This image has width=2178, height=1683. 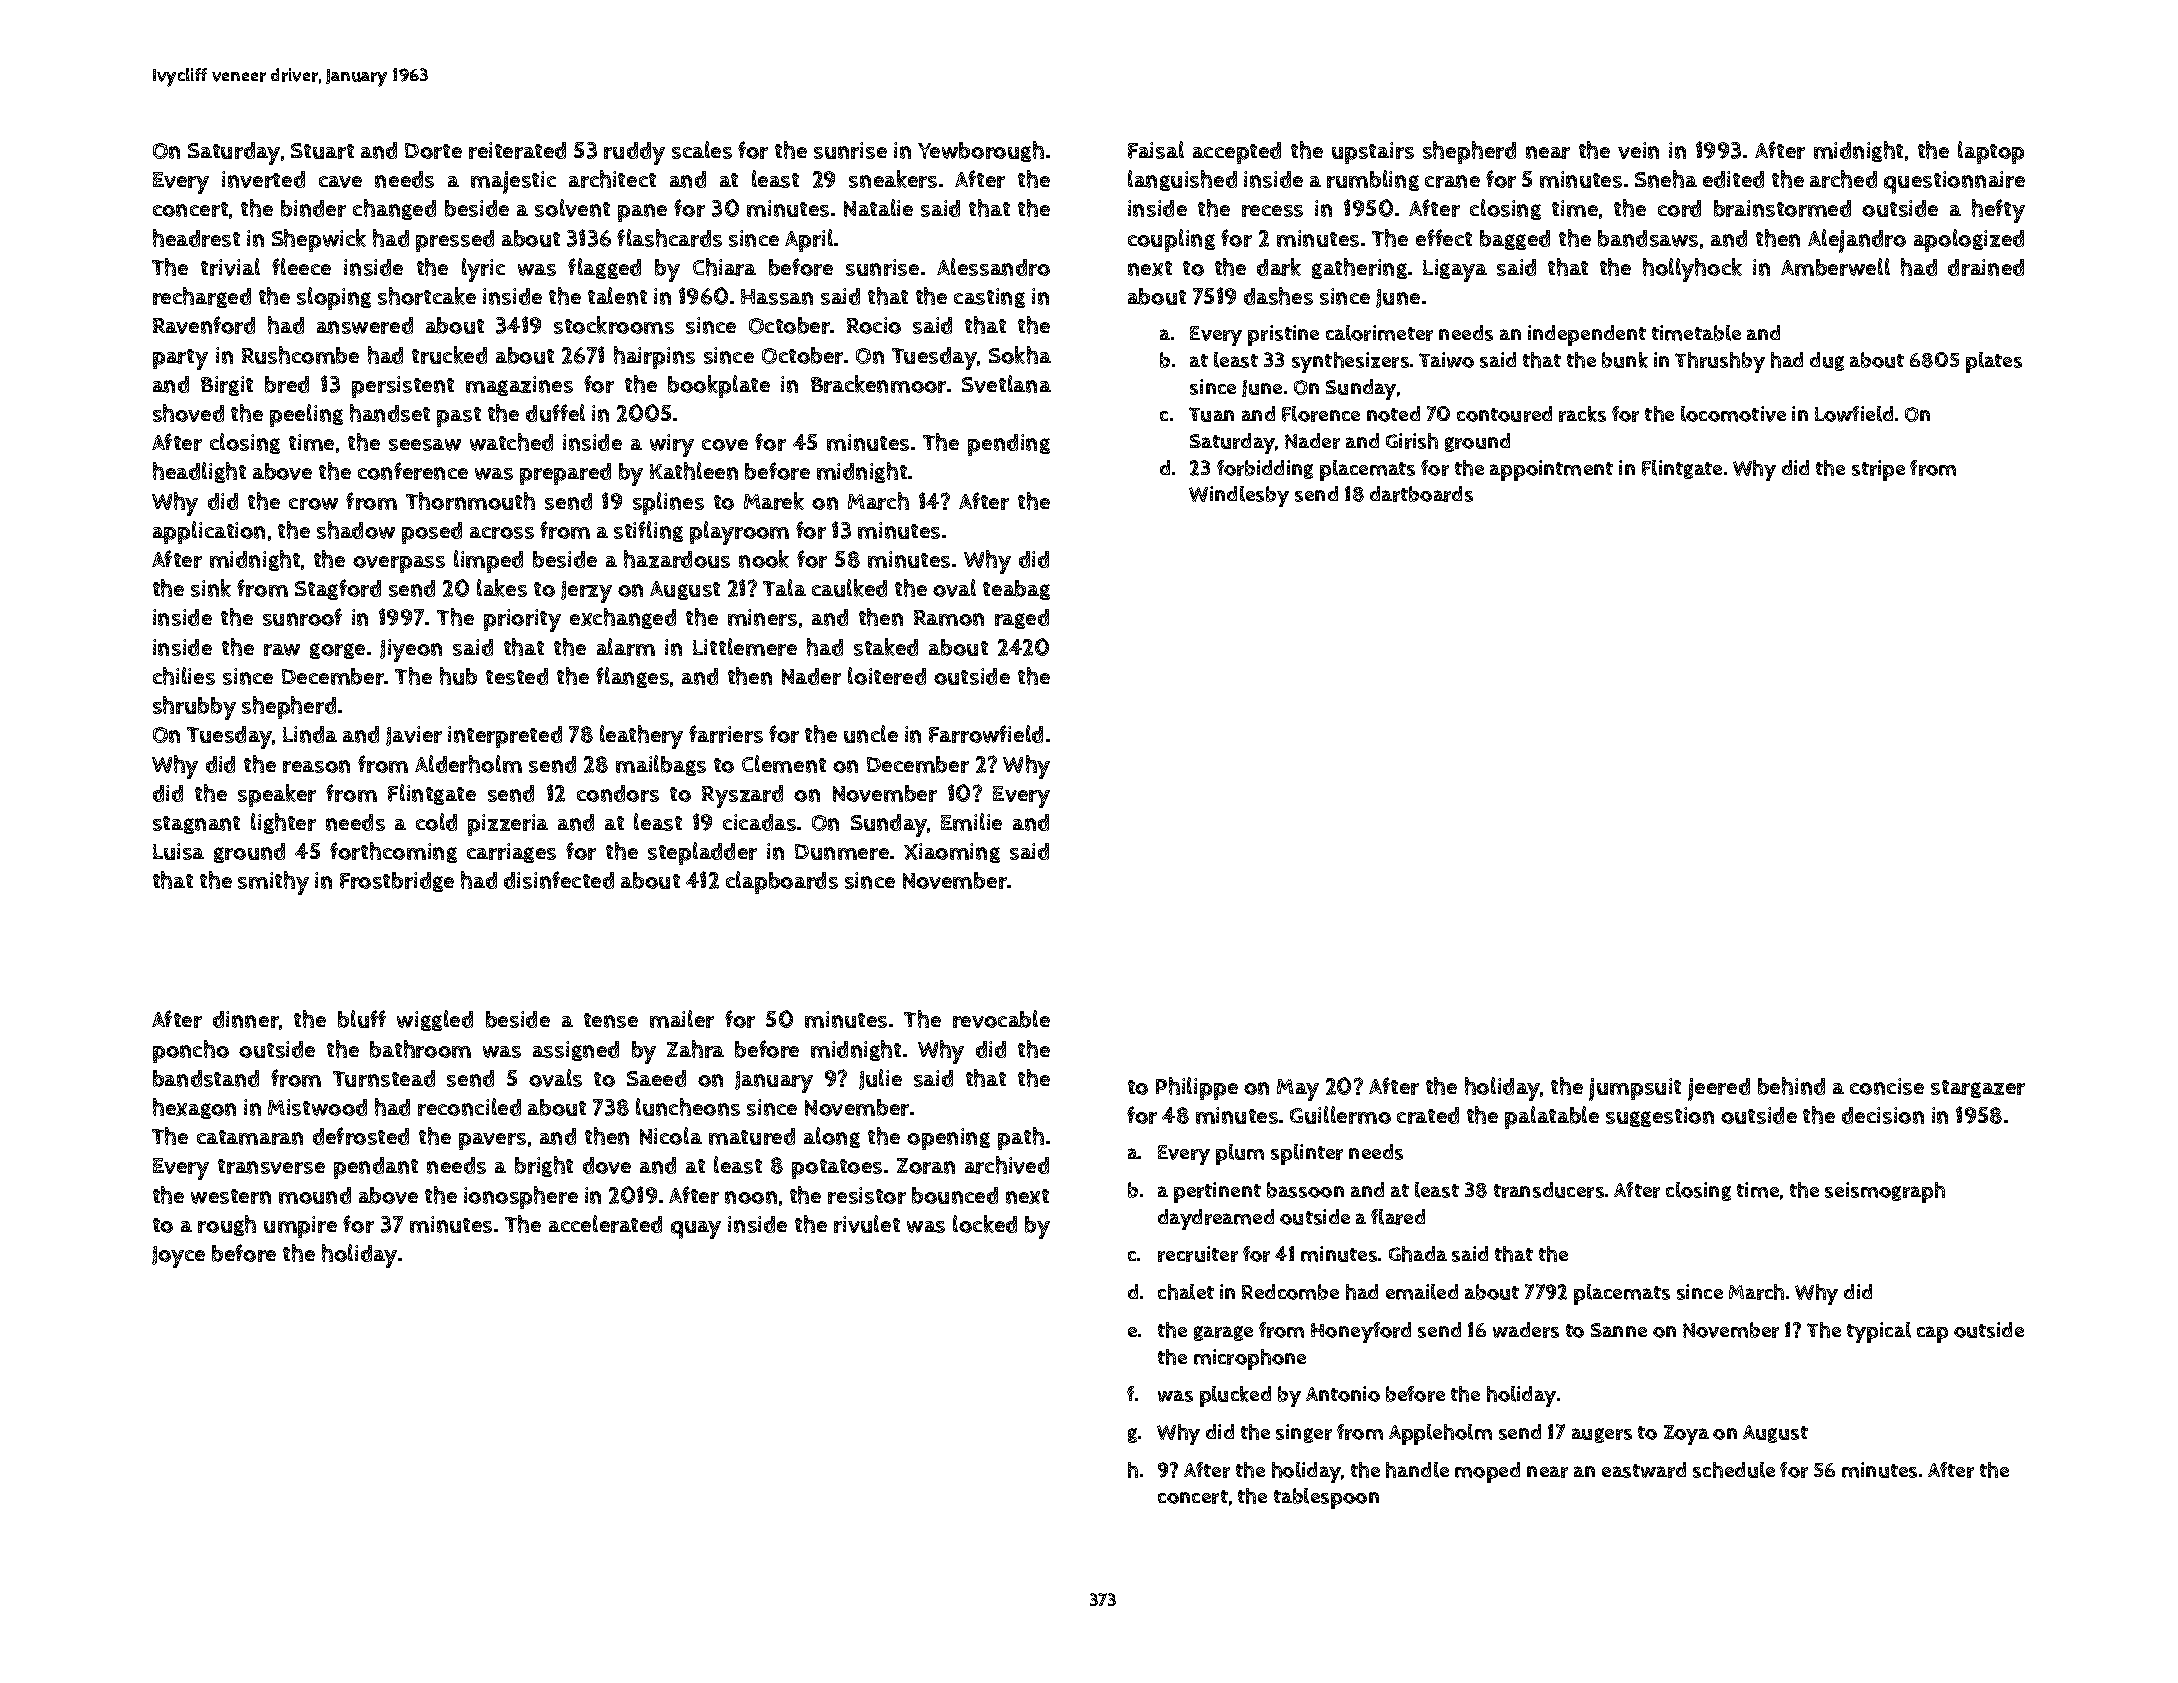 I want to click on pertinent, so click(x=1217, y=1192).
